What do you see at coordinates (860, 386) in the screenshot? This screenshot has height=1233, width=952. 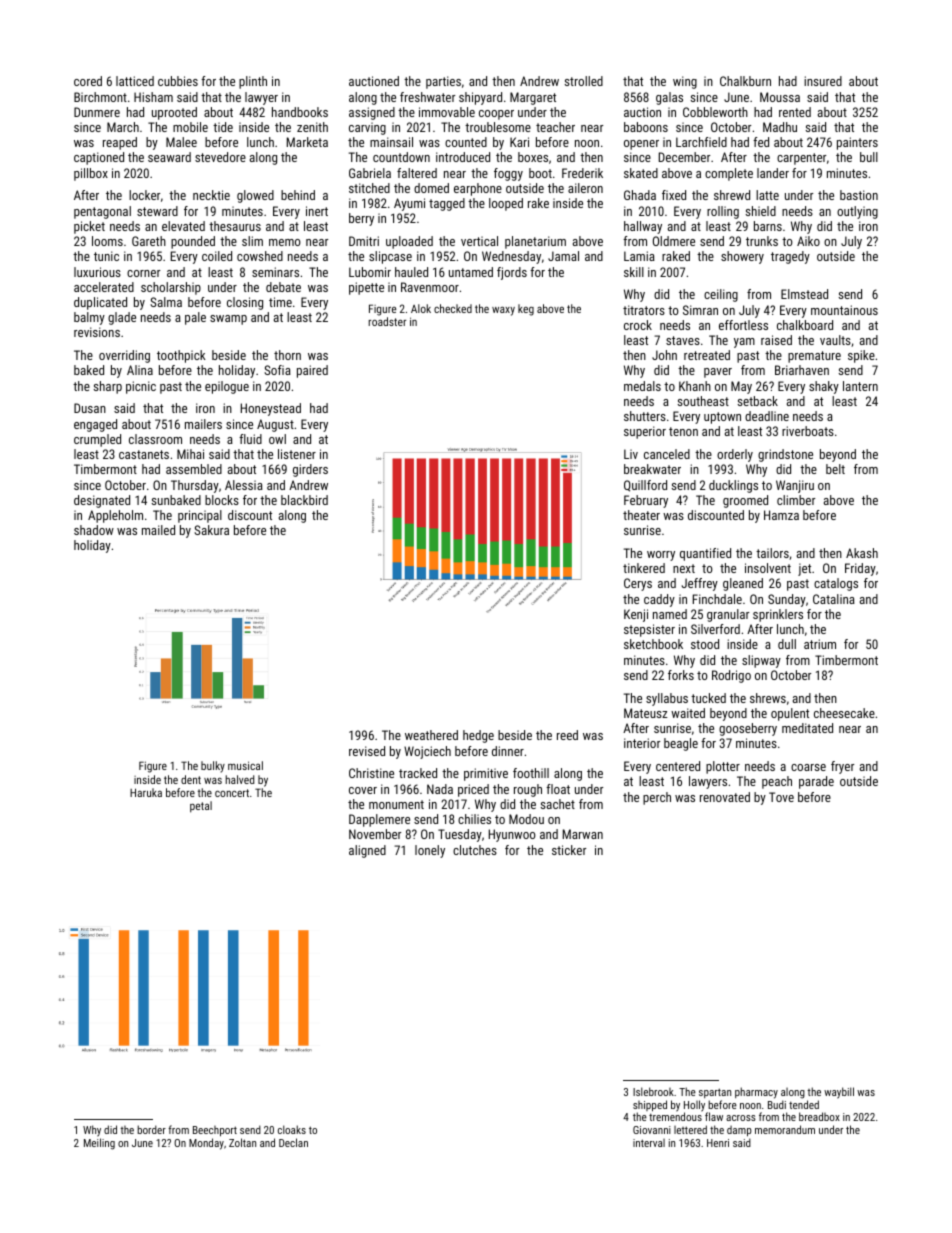 I see `lantern` at bounding box center [860, 386].
